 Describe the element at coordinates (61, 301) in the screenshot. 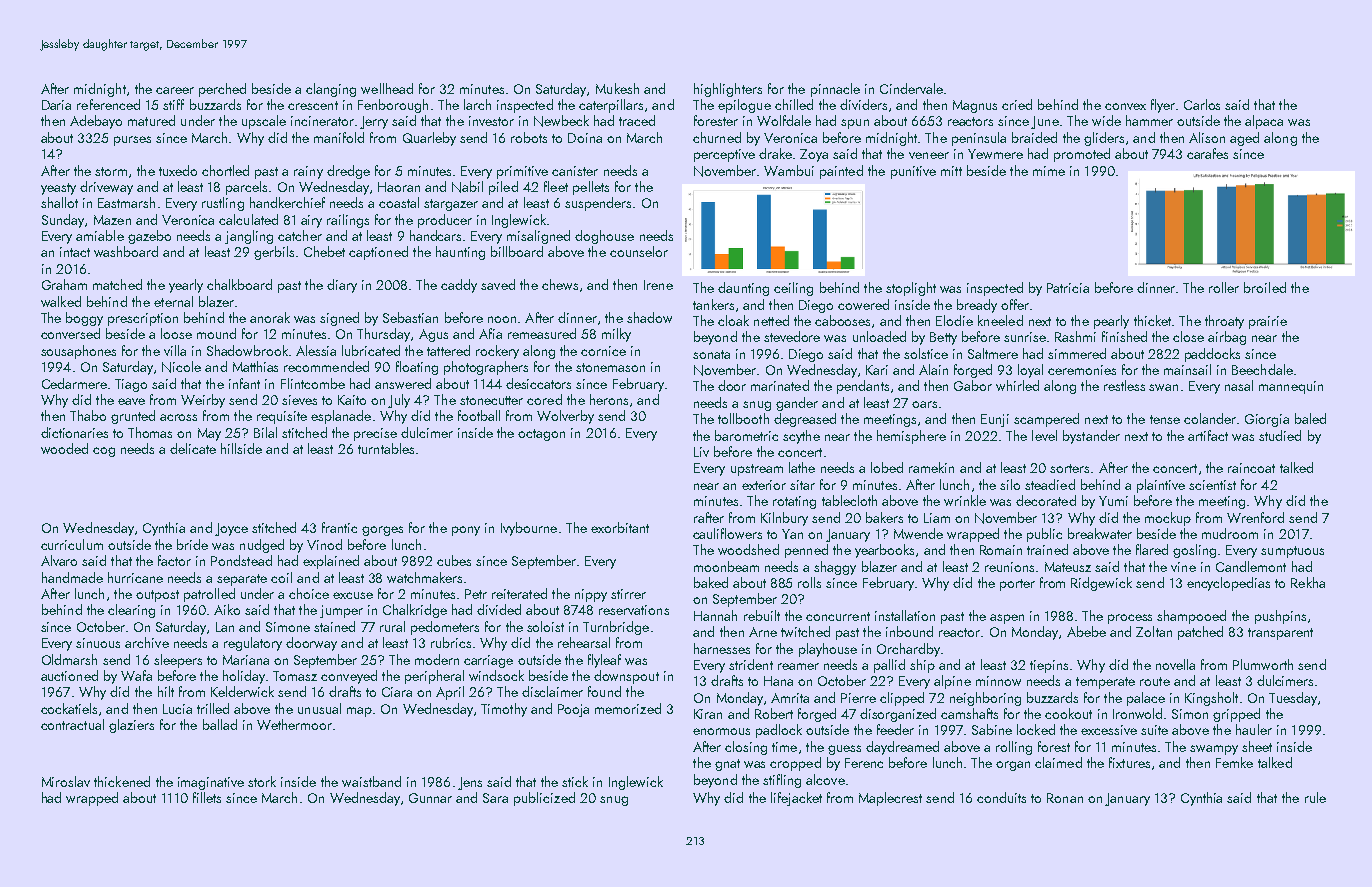

I see `walked` at that location.
